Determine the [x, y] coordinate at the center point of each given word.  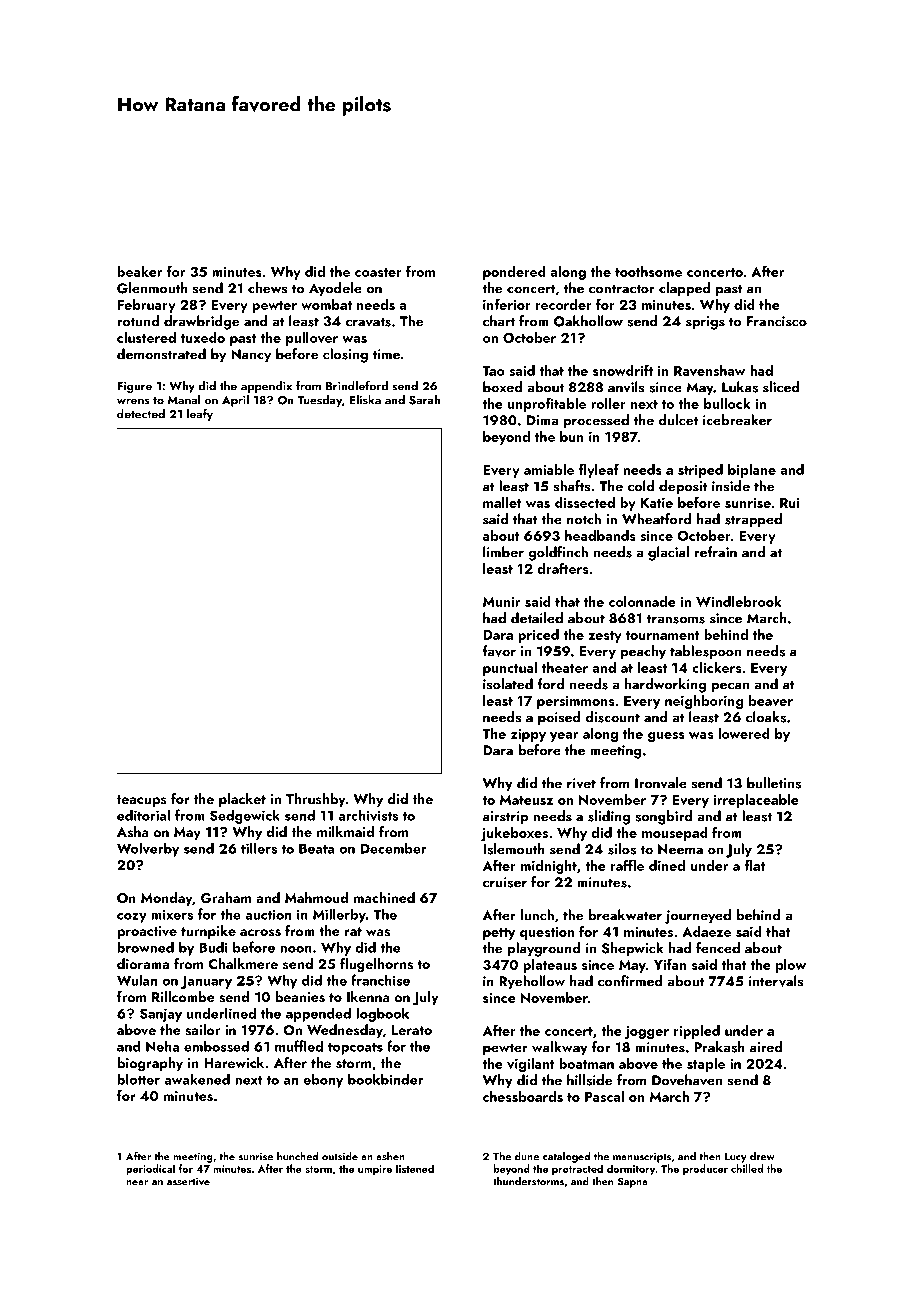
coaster [378, 272]
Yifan [670, 964]
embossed [216, 1046]
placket [242, 800]
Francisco [777, 321]
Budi [213, 947]
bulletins [774, 783]
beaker [139, 271]
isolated [508, 684]
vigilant [531, 1065]
